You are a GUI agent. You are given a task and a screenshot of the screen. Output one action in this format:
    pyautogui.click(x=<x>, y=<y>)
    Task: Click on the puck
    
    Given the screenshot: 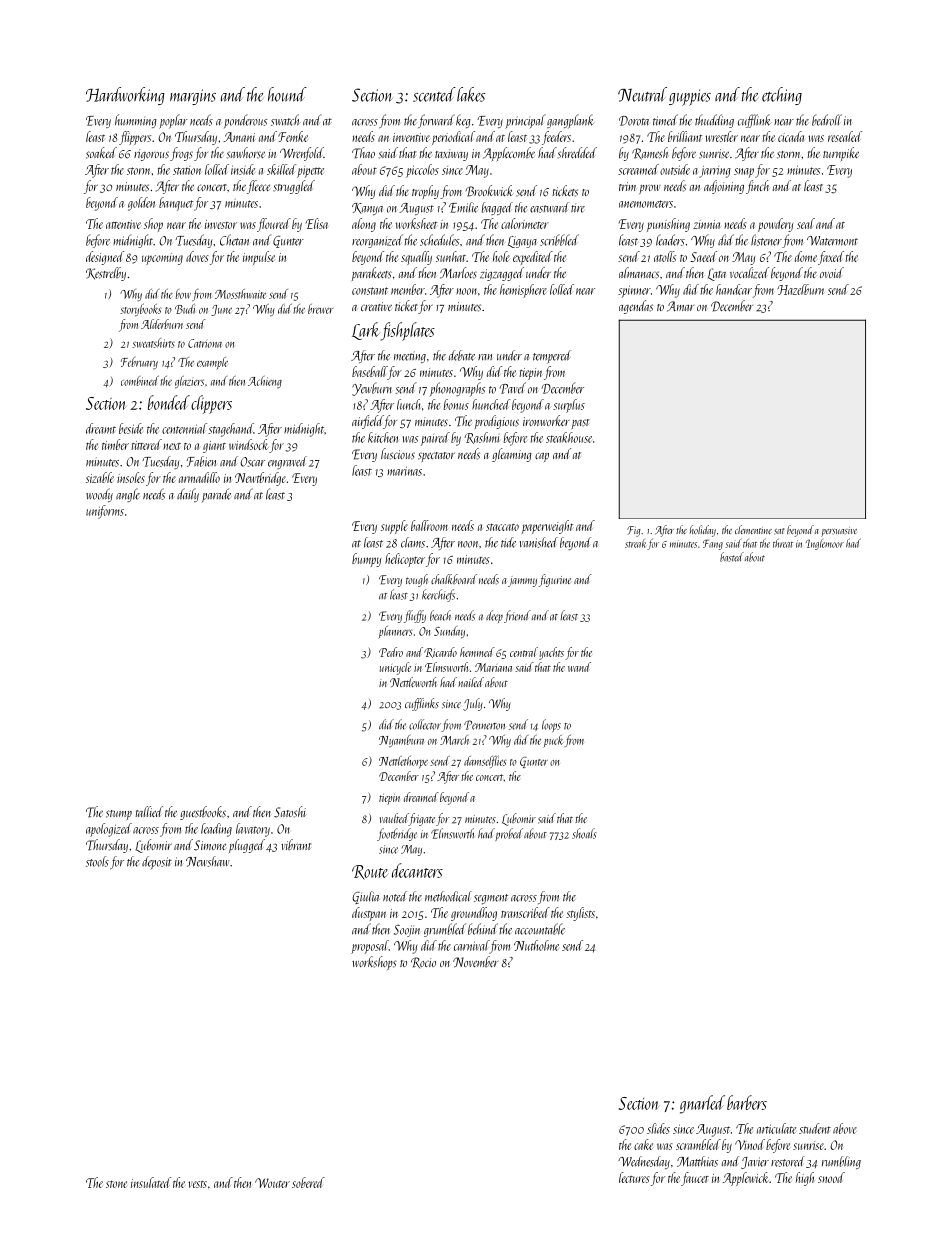 What is the action you would take?
    pyautogui.click(x=553, y=741)
